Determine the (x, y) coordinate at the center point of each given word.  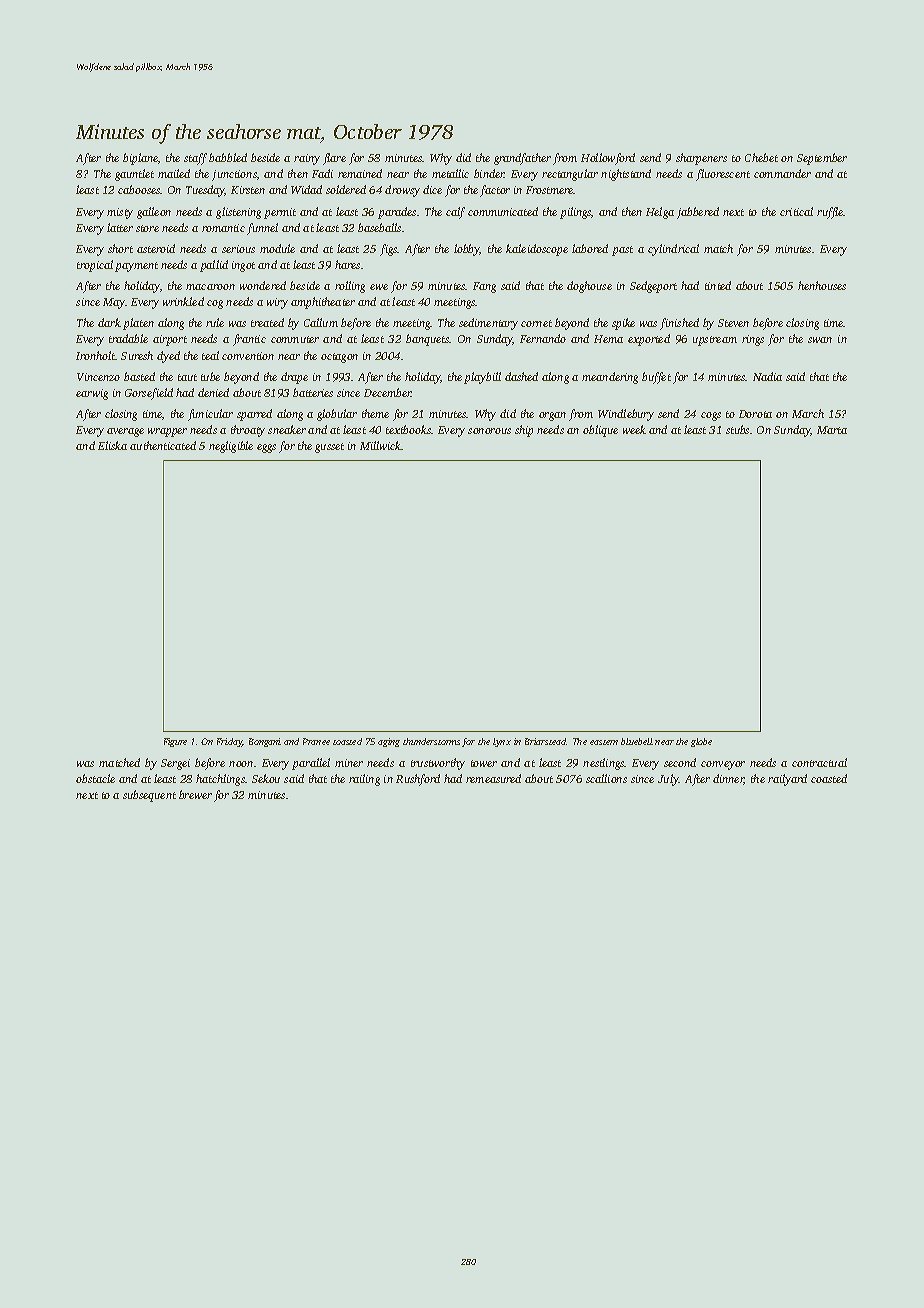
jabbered (698, 213)
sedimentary (488, 324)
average (125, 432)
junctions (234, 175)
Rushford (418, 780)
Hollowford (608, 159)
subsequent (149, 796)
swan (820, 340)
